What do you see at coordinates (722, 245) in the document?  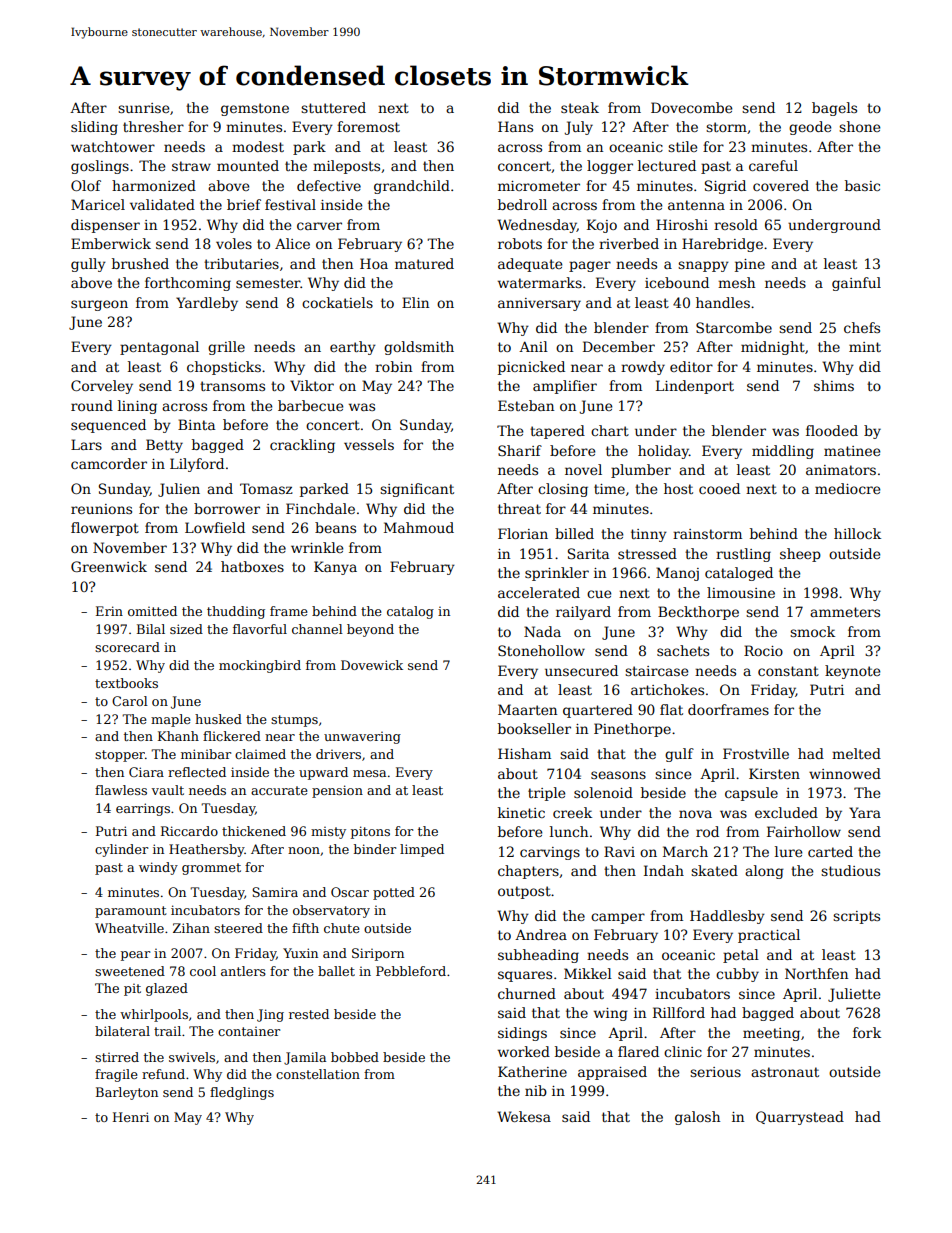 I see `Harebridge` at bounding box center [722, 245].
